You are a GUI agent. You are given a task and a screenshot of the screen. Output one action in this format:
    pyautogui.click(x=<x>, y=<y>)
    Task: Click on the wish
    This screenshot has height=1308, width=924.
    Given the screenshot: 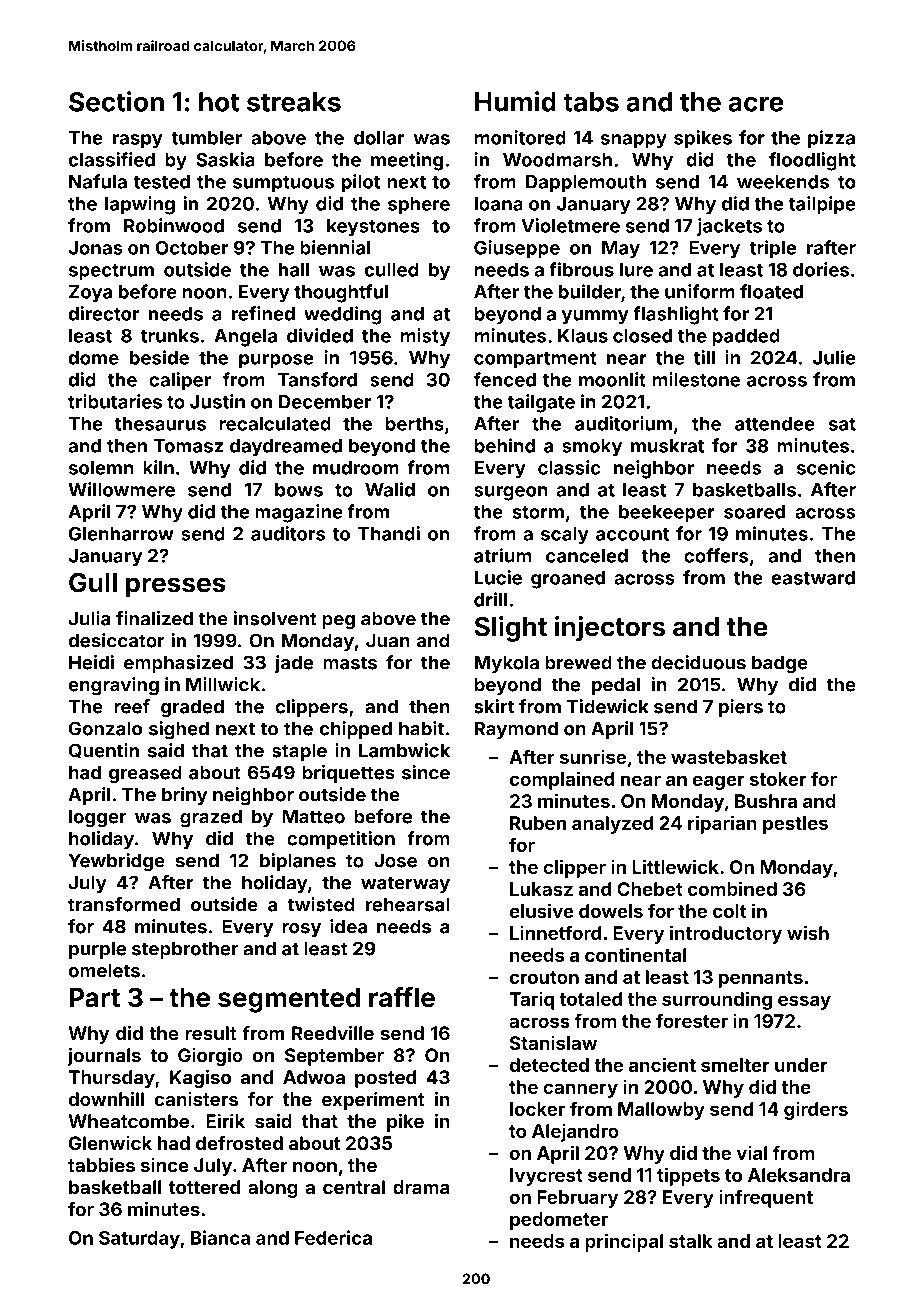 What is the action you would take?
    pyautogui.click(x=808, y=932)
